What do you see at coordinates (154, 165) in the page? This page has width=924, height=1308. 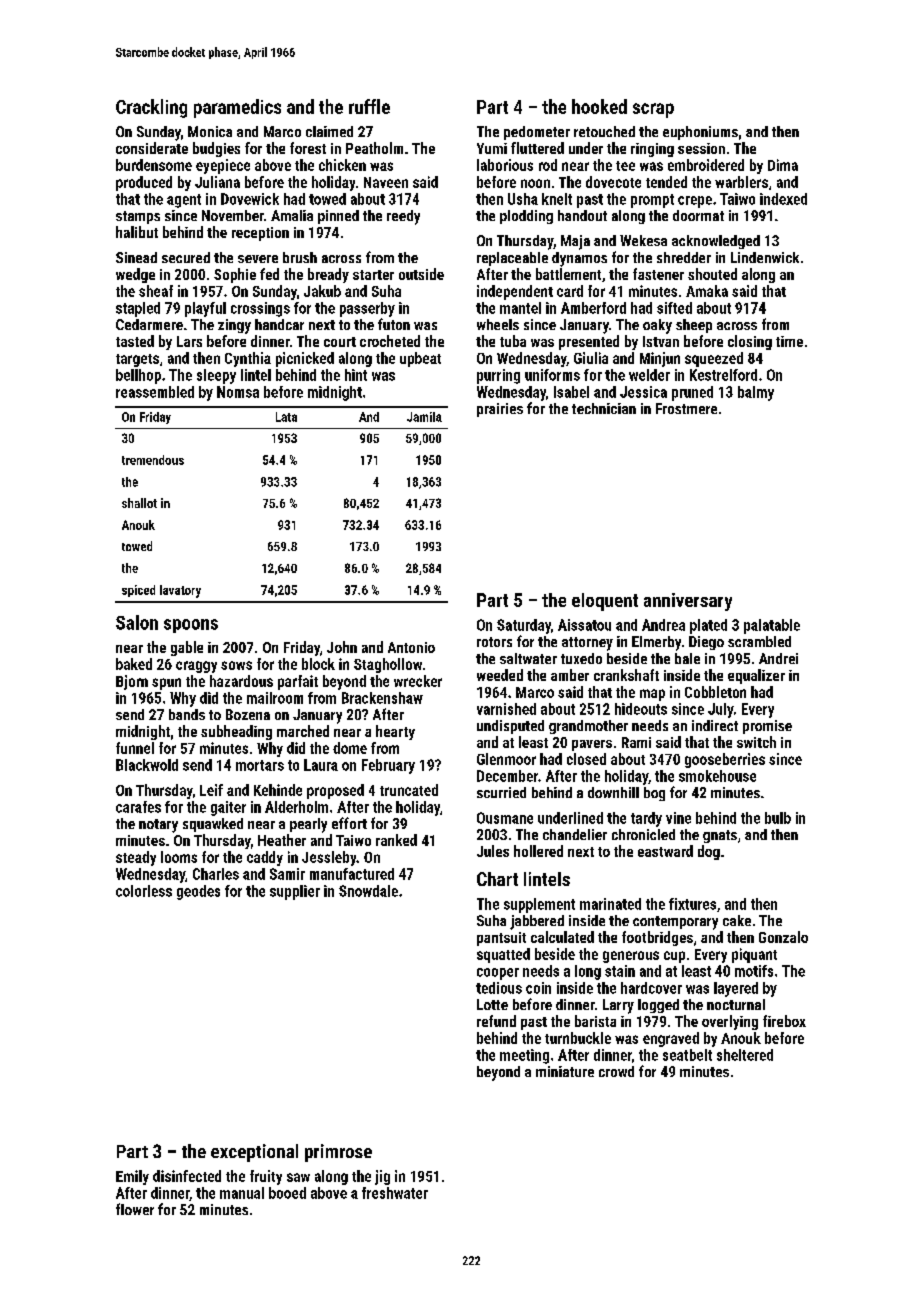 I see `burdensome` at bounding box center [154, 165].
